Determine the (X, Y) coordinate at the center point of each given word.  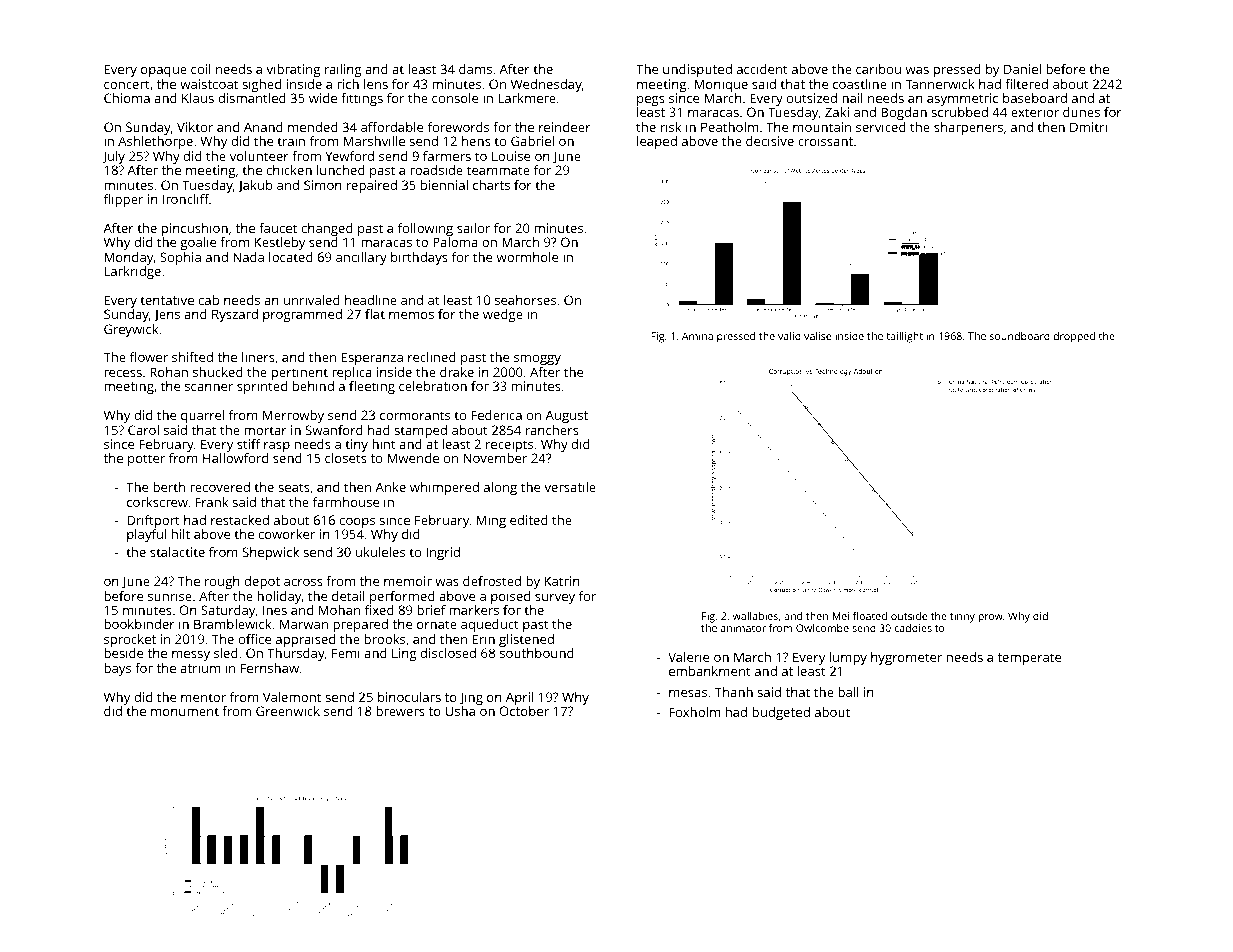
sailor (473, 228)
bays (117, 669)
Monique (721, 85)
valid (789, 336)
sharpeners (968, 128)
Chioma (127, 98)
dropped (1074, 337)
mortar (265, 430)
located (291, 257)
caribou (878, 69)
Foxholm (694, 712)
